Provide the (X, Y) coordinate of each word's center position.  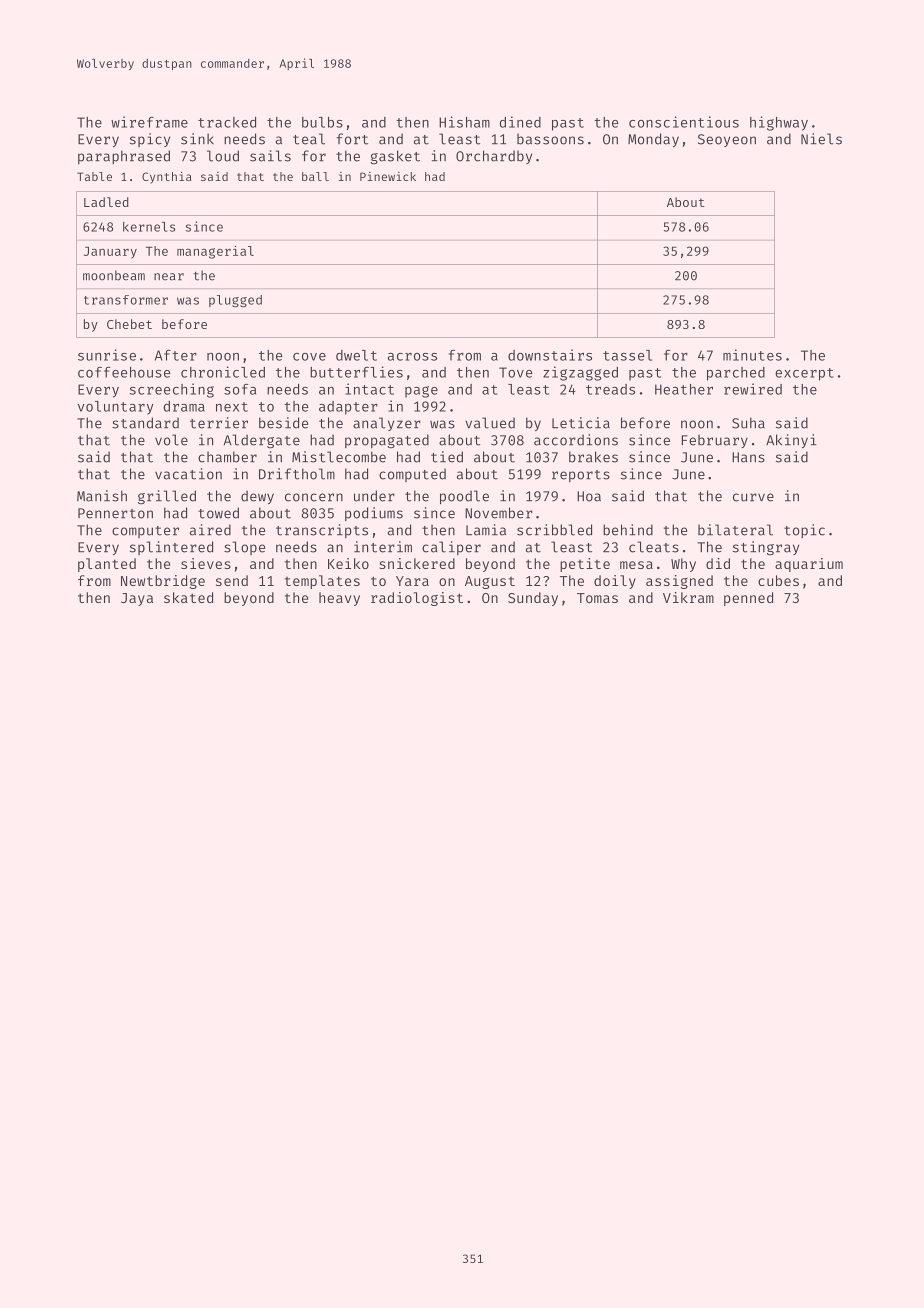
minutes (752, 355)
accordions (576, 440)
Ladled (106, 202)
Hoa (589, 496)
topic (804, 531)
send (232, 580)
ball (315, 176)
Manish (102, 496)
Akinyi (791, 441)
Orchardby (494, 157)
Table (94, 176)
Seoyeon (727, 140)
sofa (240, 389)
